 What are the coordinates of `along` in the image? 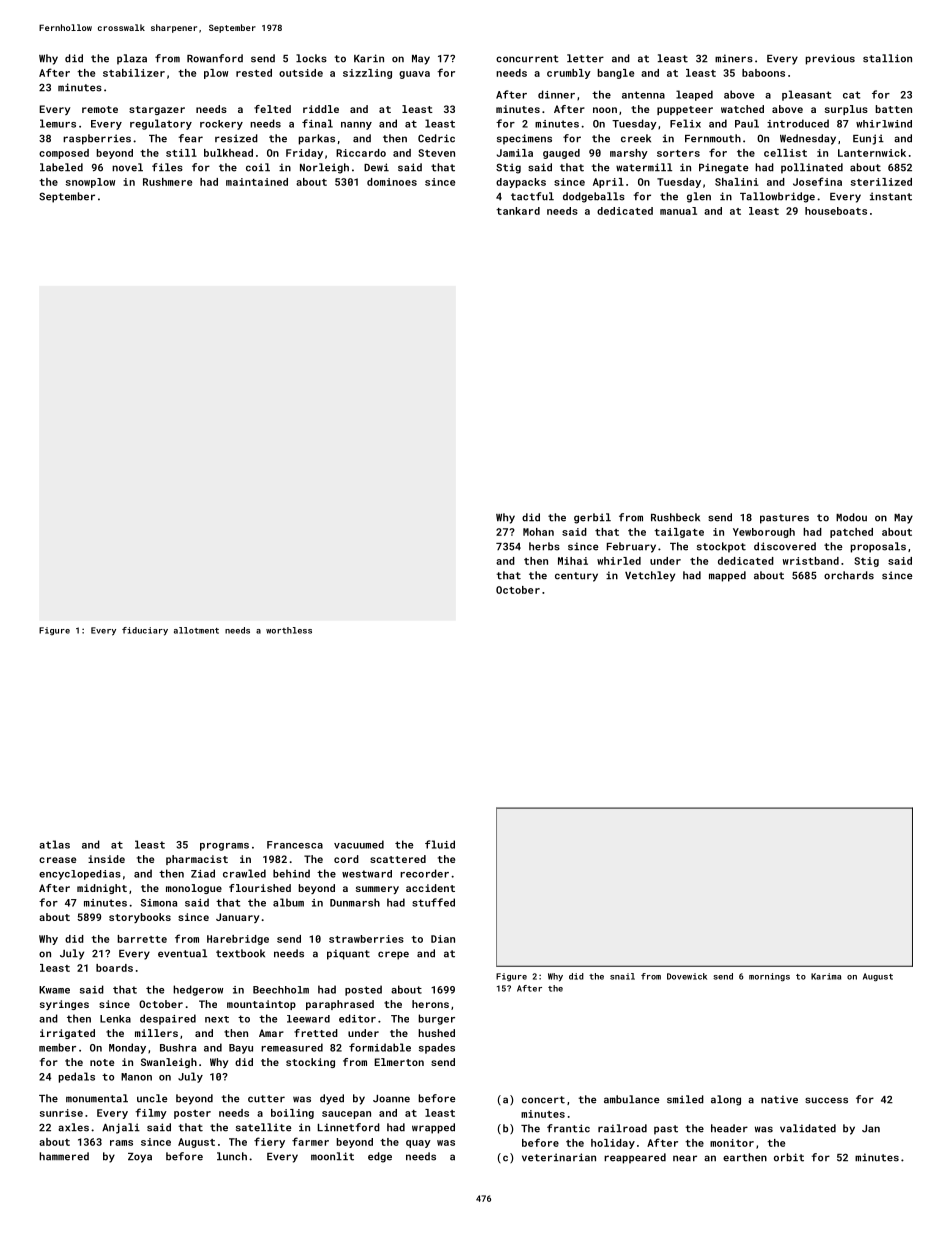 It's located at (726, 1100).
